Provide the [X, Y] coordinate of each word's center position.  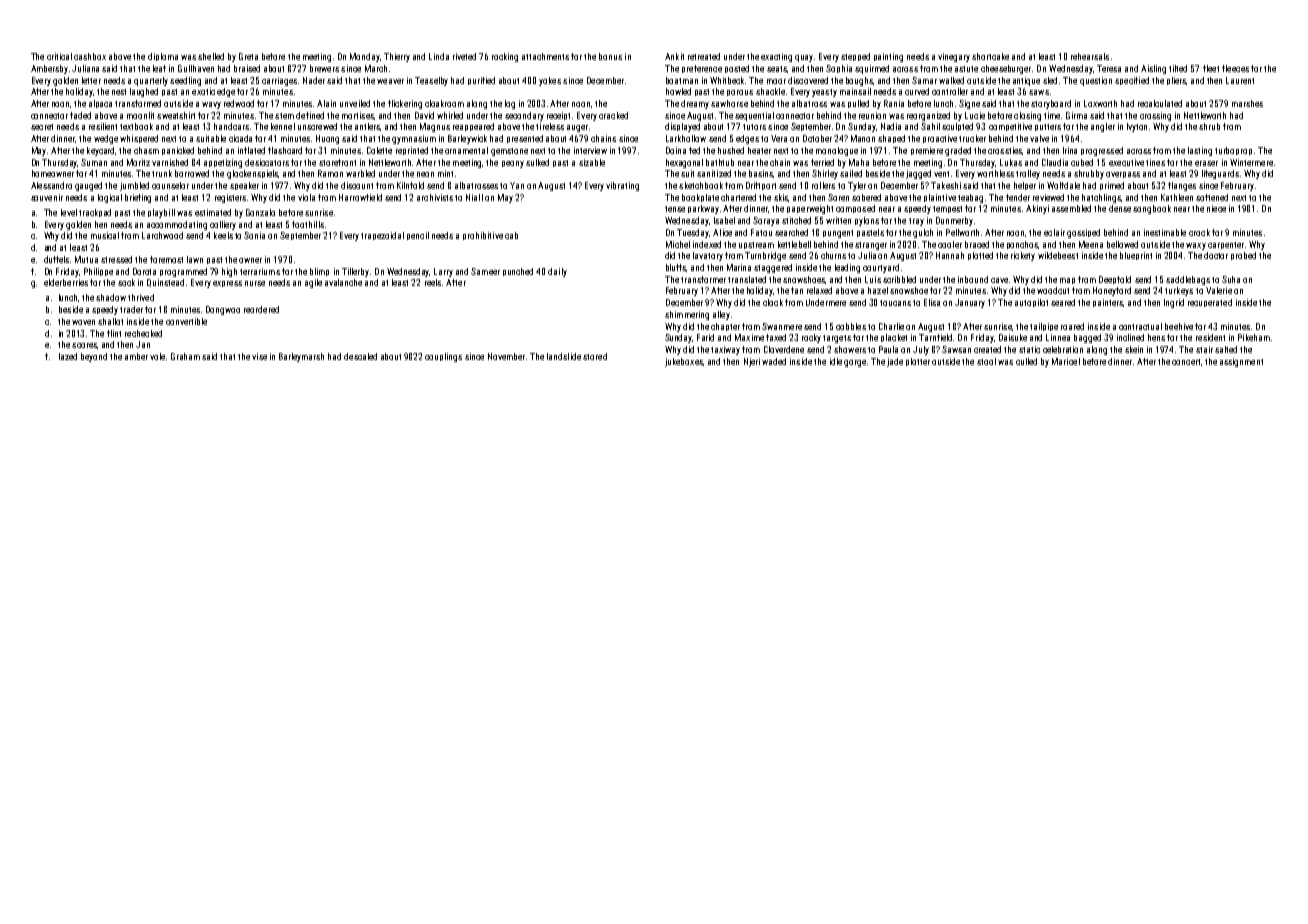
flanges [1182, 186]
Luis [873, 279]
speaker [244, 186]
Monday [365, 57]
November [506, 356]
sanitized [714, 173]
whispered [139, 139]
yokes [550, 81]
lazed [68, 356]
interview [590, 150]
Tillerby [355, 272]
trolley [1028, 174]
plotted [980, 256]
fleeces [1235, 68]
